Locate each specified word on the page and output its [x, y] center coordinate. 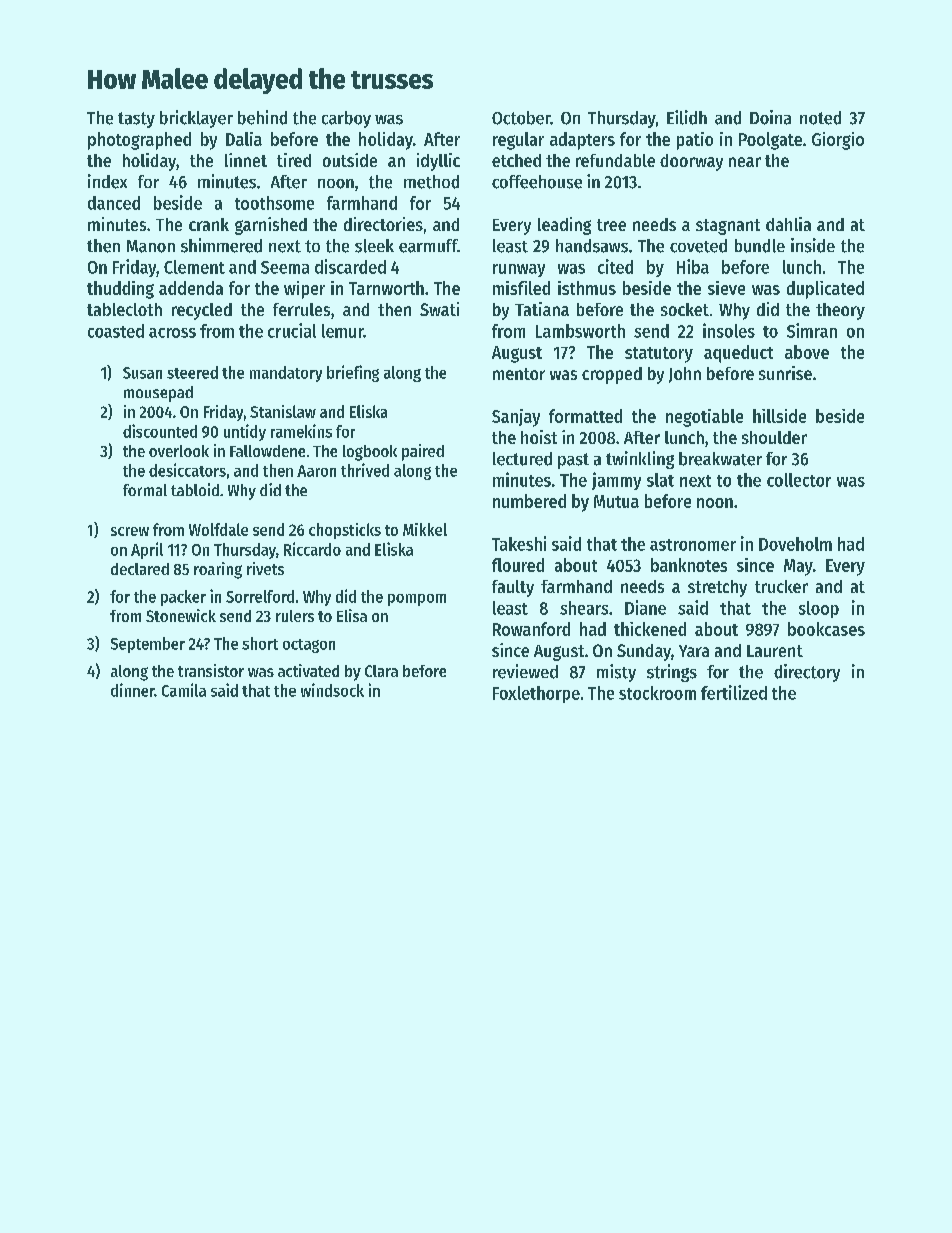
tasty [136, 120]
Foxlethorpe [536, 694]
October [521, 118]
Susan [142, 373]
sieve [726, 288]
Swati [439, 309]
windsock [332, 690]
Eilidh [687, 117]
